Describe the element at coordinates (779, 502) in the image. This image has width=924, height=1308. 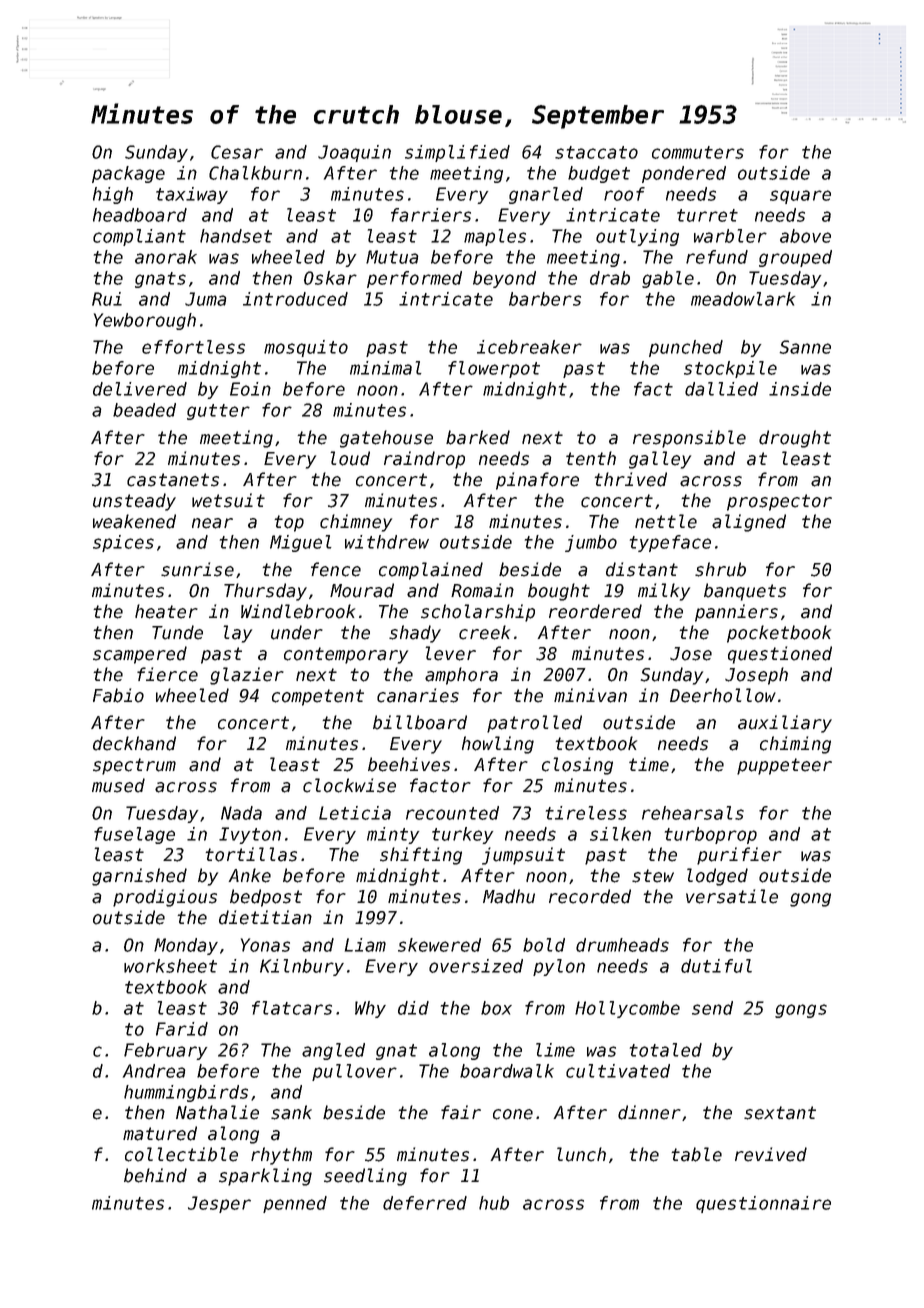
I see `prospector` at that location.
